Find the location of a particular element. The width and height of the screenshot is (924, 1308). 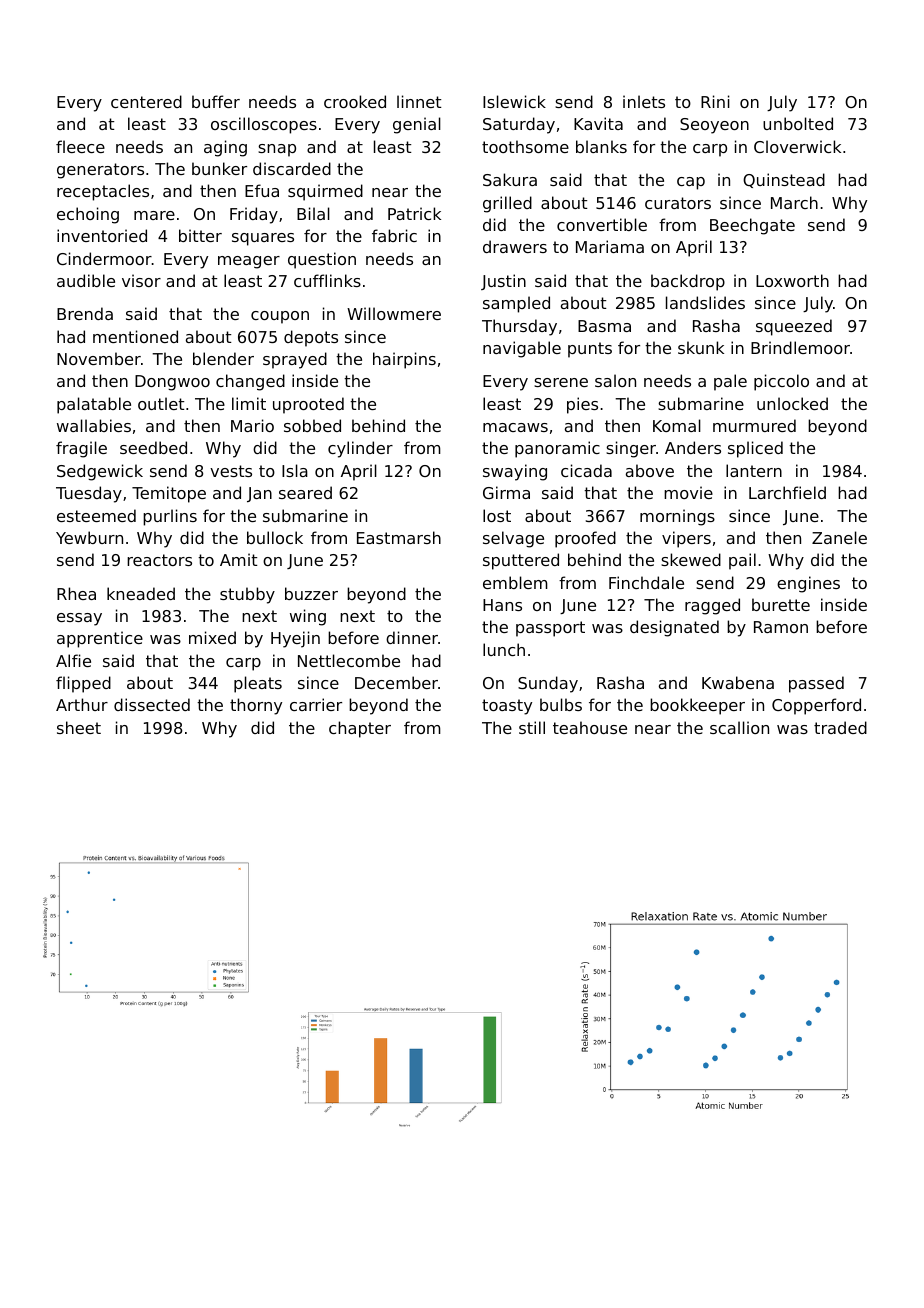

Islewick is located at coordinates (514, 101).
